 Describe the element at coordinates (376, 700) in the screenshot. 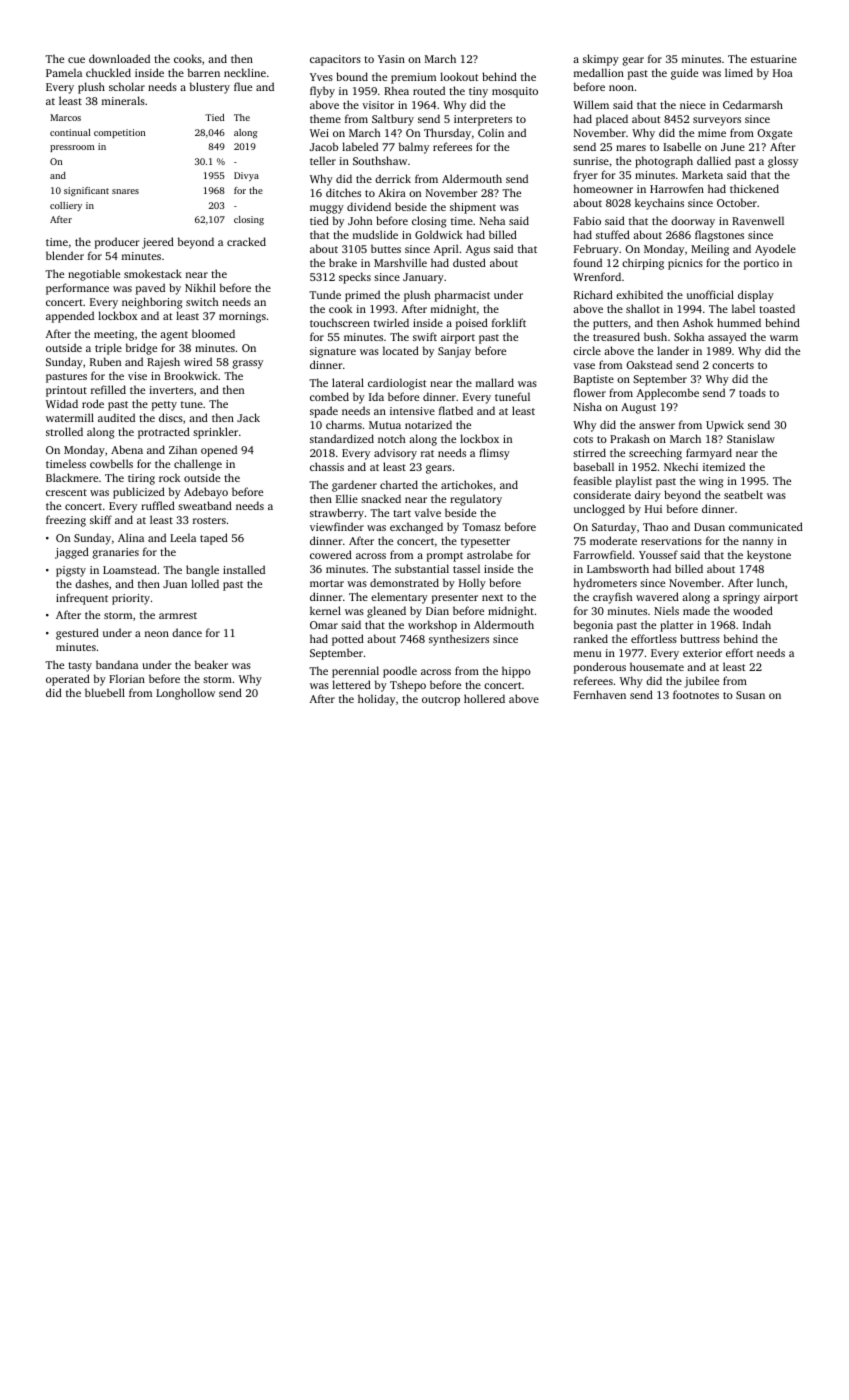

I see `holiday` at that location.
